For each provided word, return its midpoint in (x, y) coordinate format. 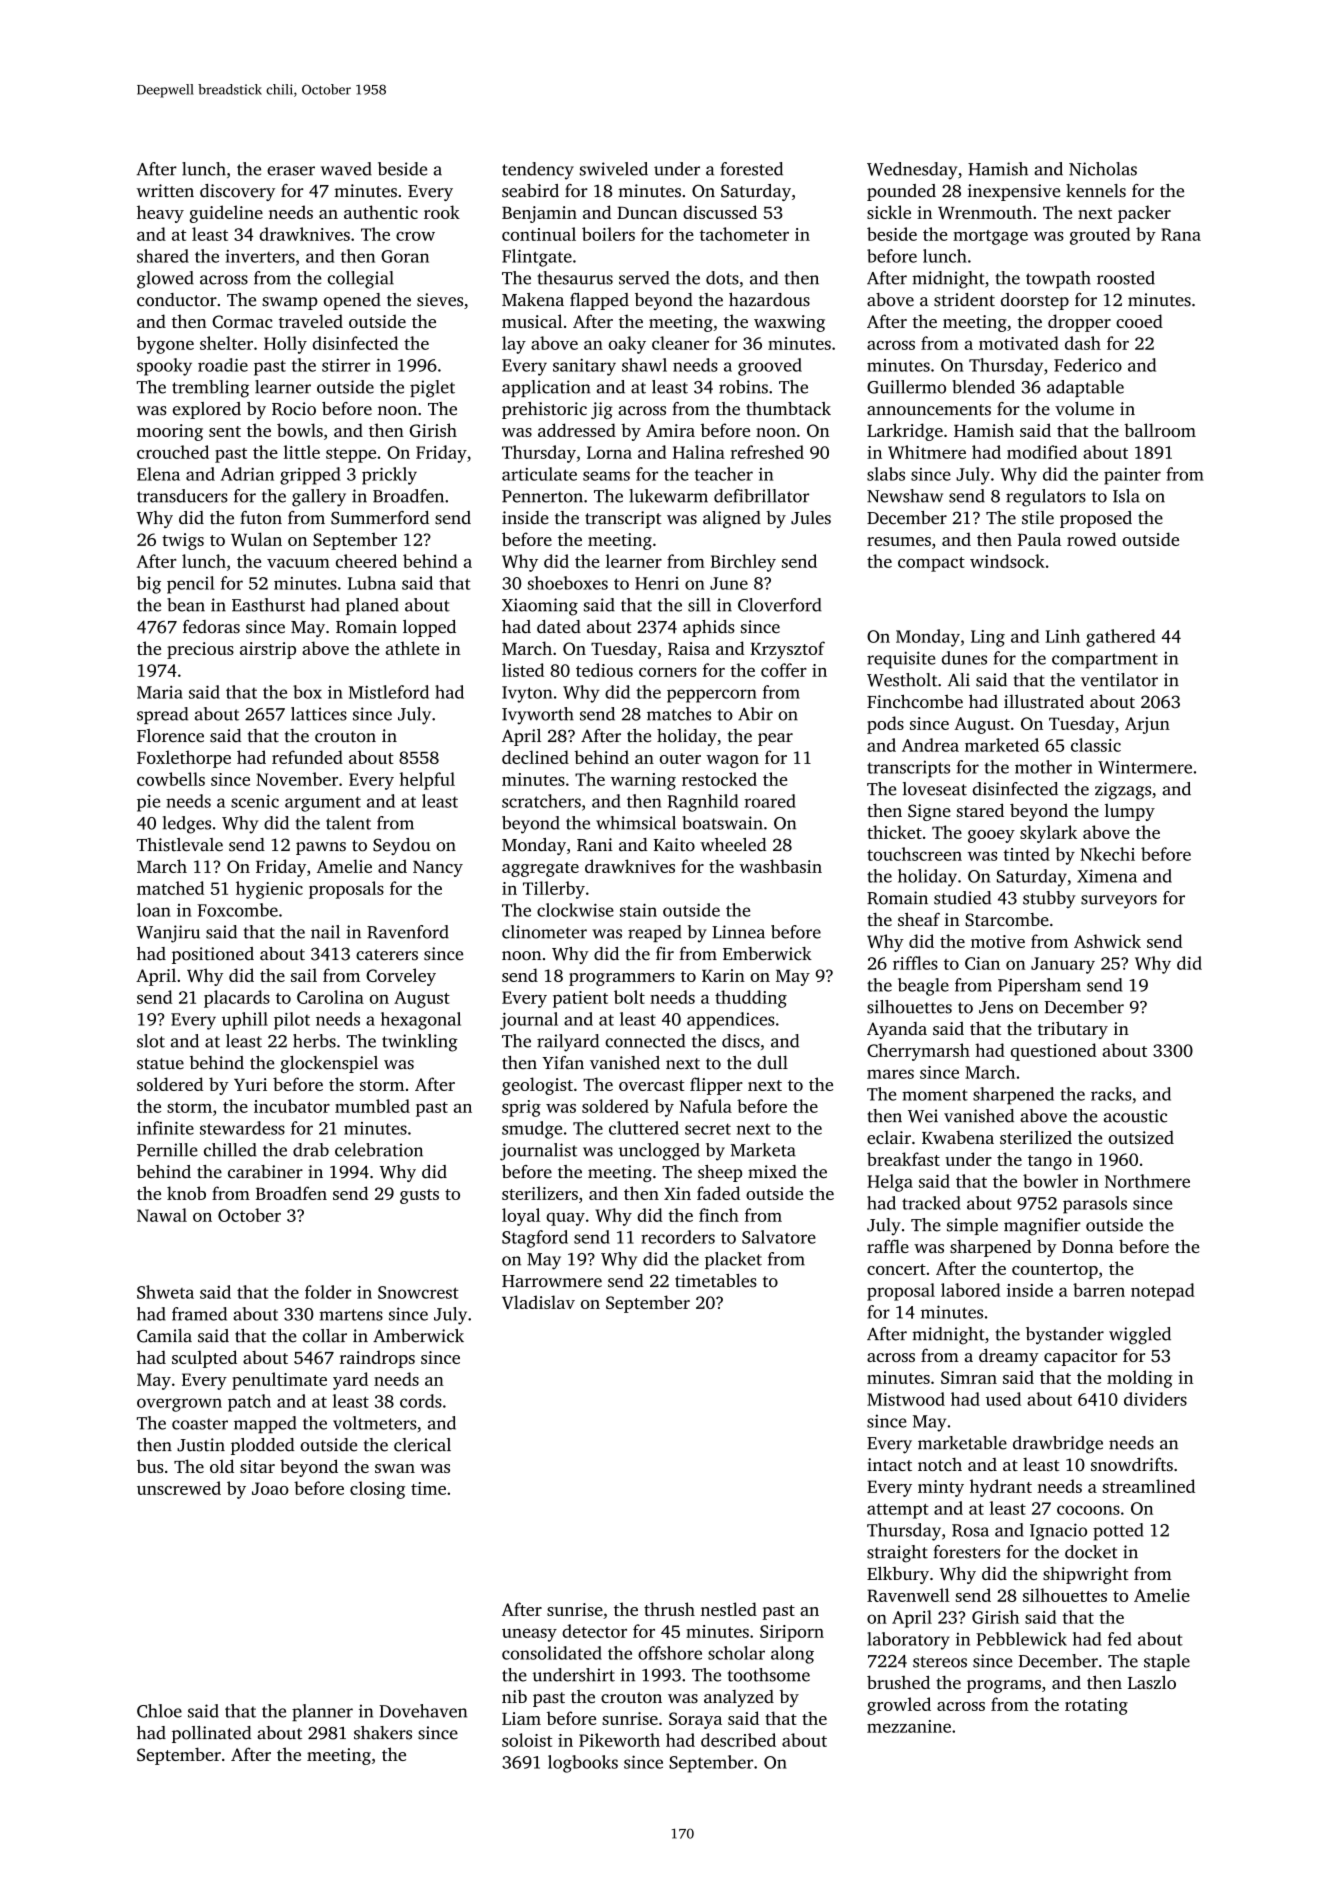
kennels (1096, 191)
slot (151, 1041)
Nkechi (1107, 854)
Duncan (647, 213)
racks (1111, 1094)
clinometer (544, 932)
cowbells (171, 779)
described (738, 1740)
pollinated (211, 1734)
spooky (164, 367)
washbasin (780, 866)
